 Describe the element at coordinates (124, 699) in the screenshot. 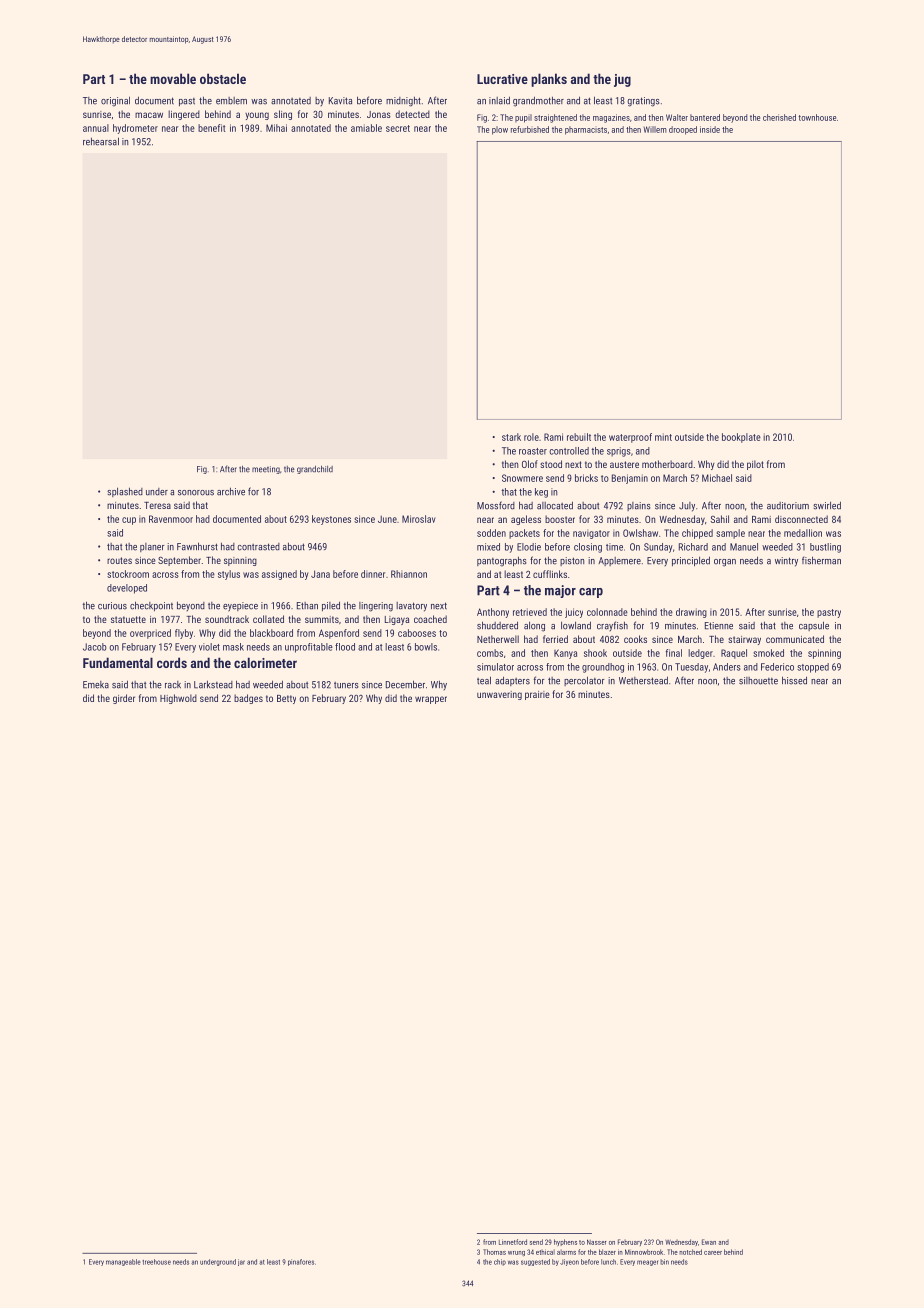

I see `girder` at that location.
